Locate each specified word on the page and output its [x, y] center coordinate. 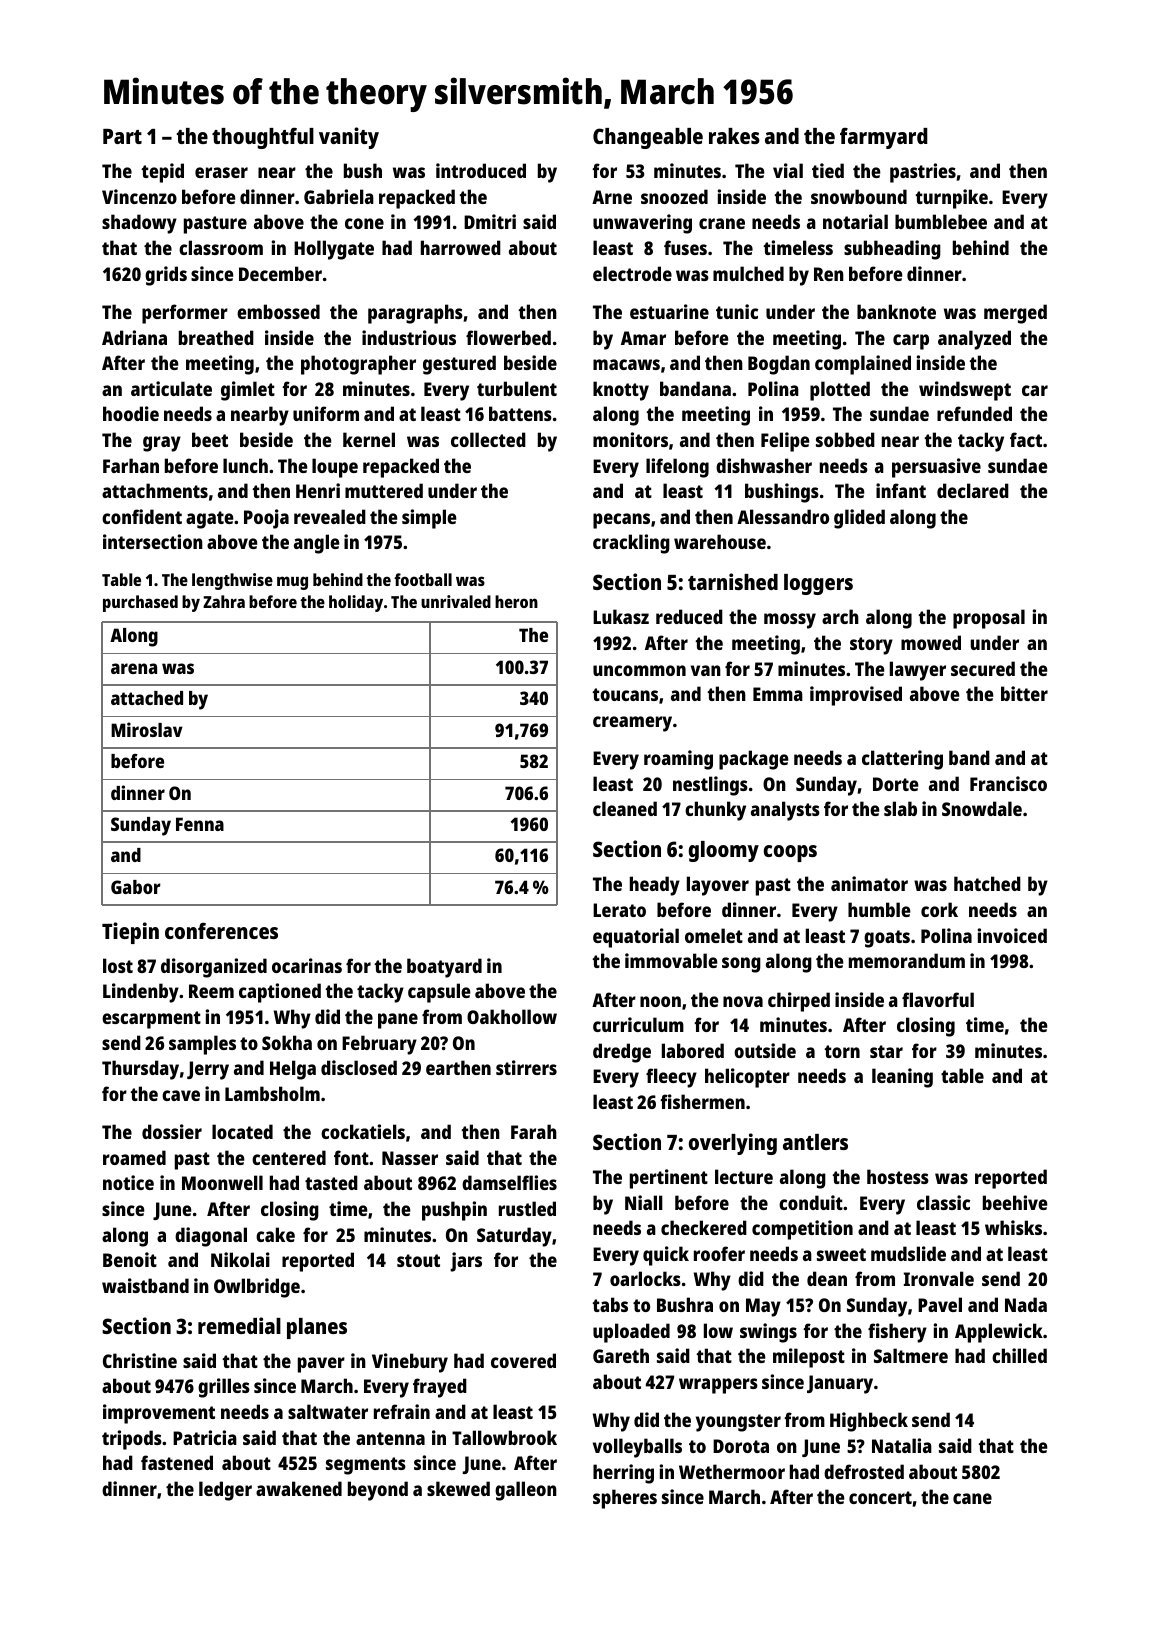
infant [901, 490]
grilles [224, 1388]
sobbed [845, 439]
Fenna [200, 824]
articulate [171, 388]
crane [722, 223]
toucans [625, 694]
